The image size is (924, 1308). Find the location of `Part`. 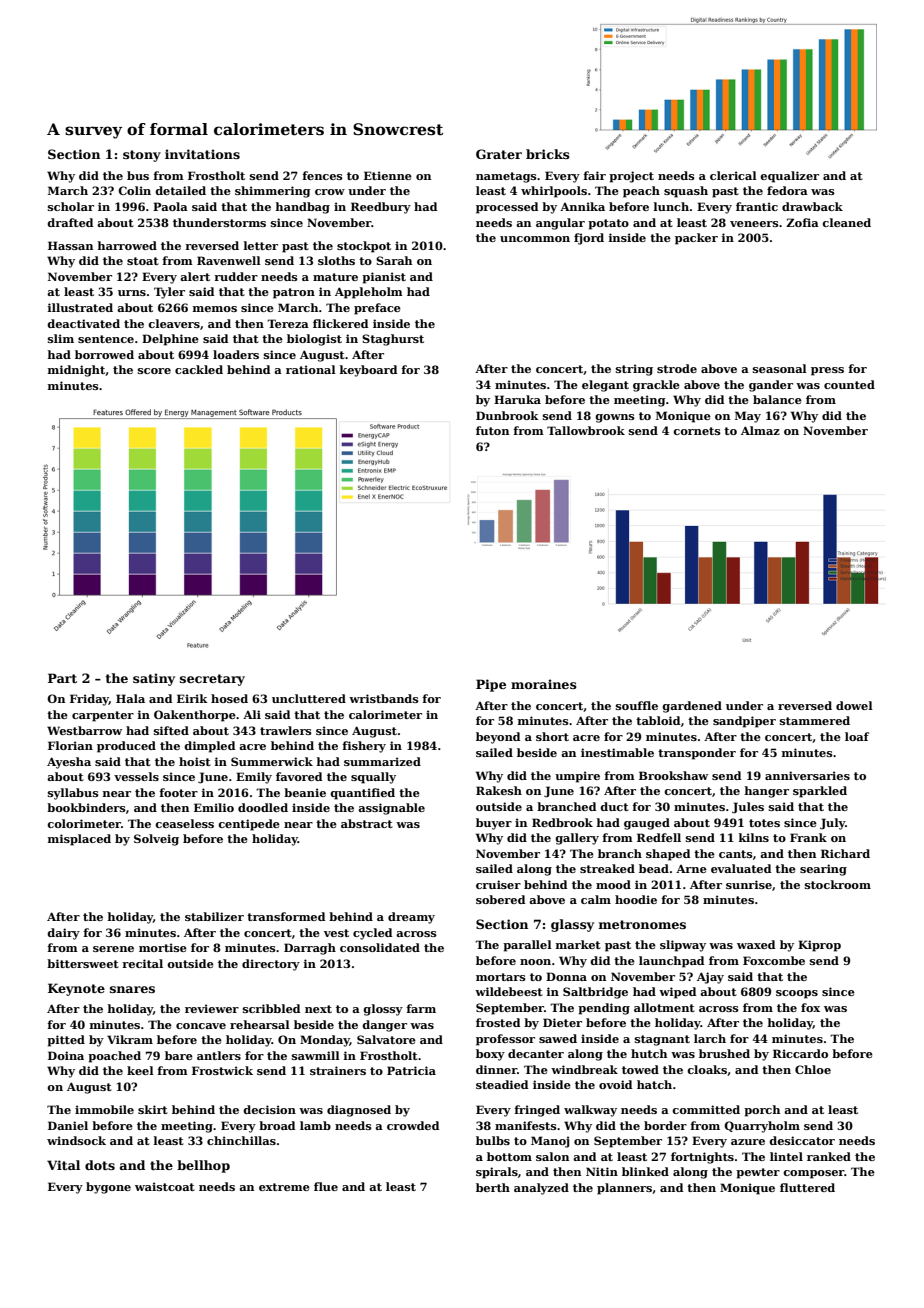

Part is located at coordinates (62, 678).
